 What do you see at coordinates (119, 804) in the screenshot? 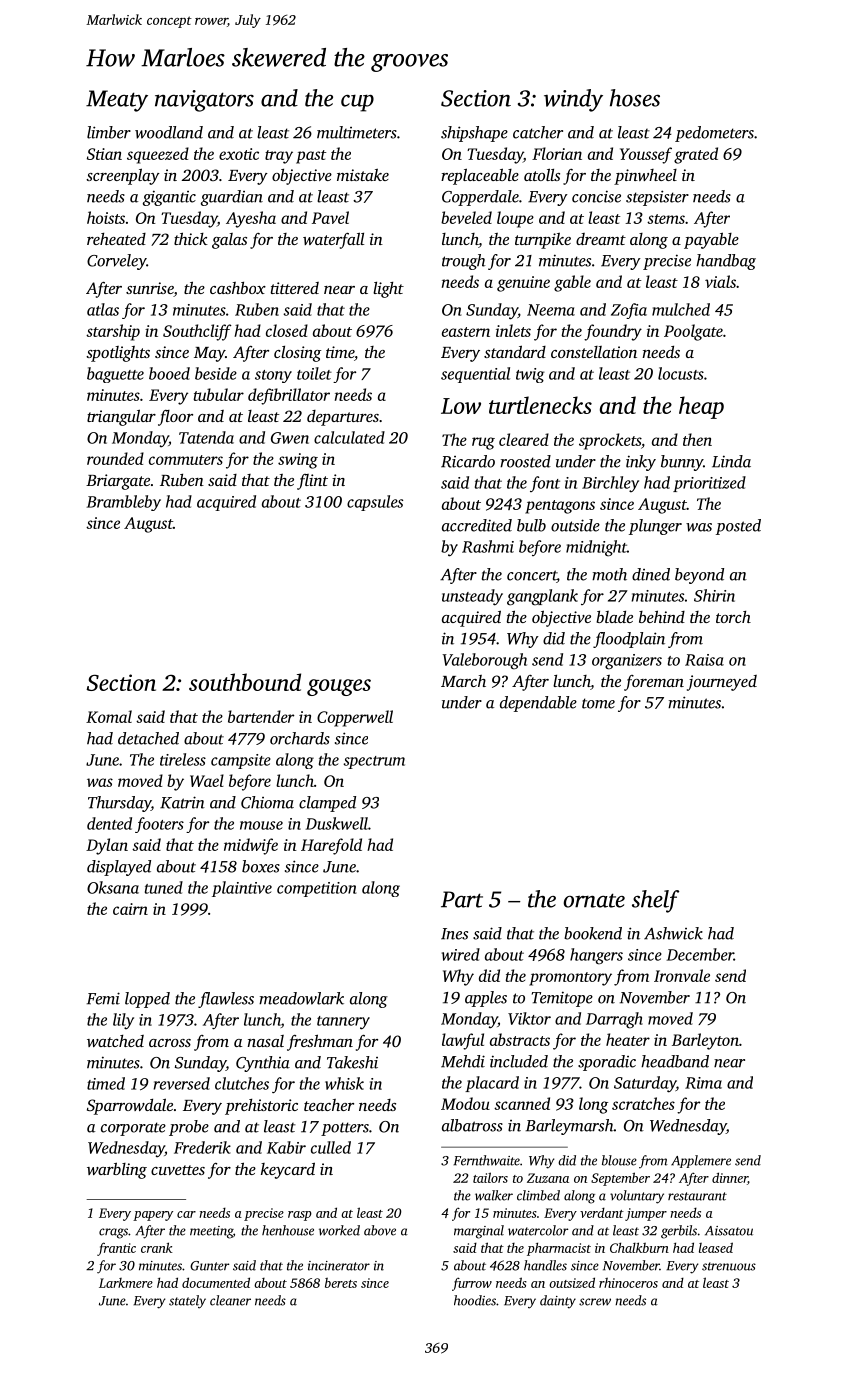
I see `Thursday` at bounding box center [119, 804].
